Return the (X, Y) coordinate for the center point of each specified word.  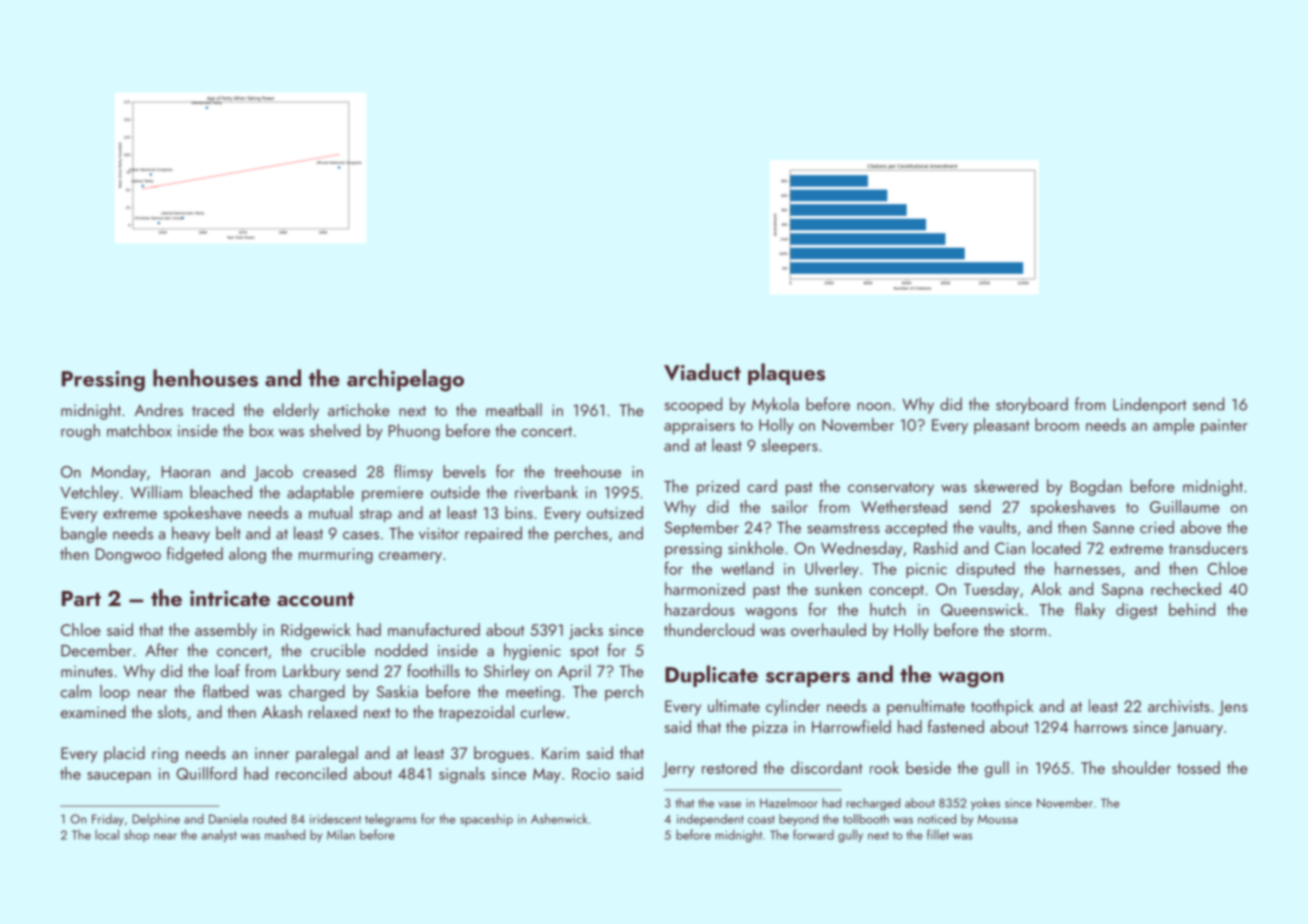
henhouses (205, 378)
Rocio (591, 774)
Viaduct (702, 372)
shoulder (1141, 767)
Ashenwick (559, 818)
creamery (410, 558)
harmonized (705, 588)
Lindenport (1150, 405)
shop (137, 835)
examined (93, 711)
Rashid (935, 547)
